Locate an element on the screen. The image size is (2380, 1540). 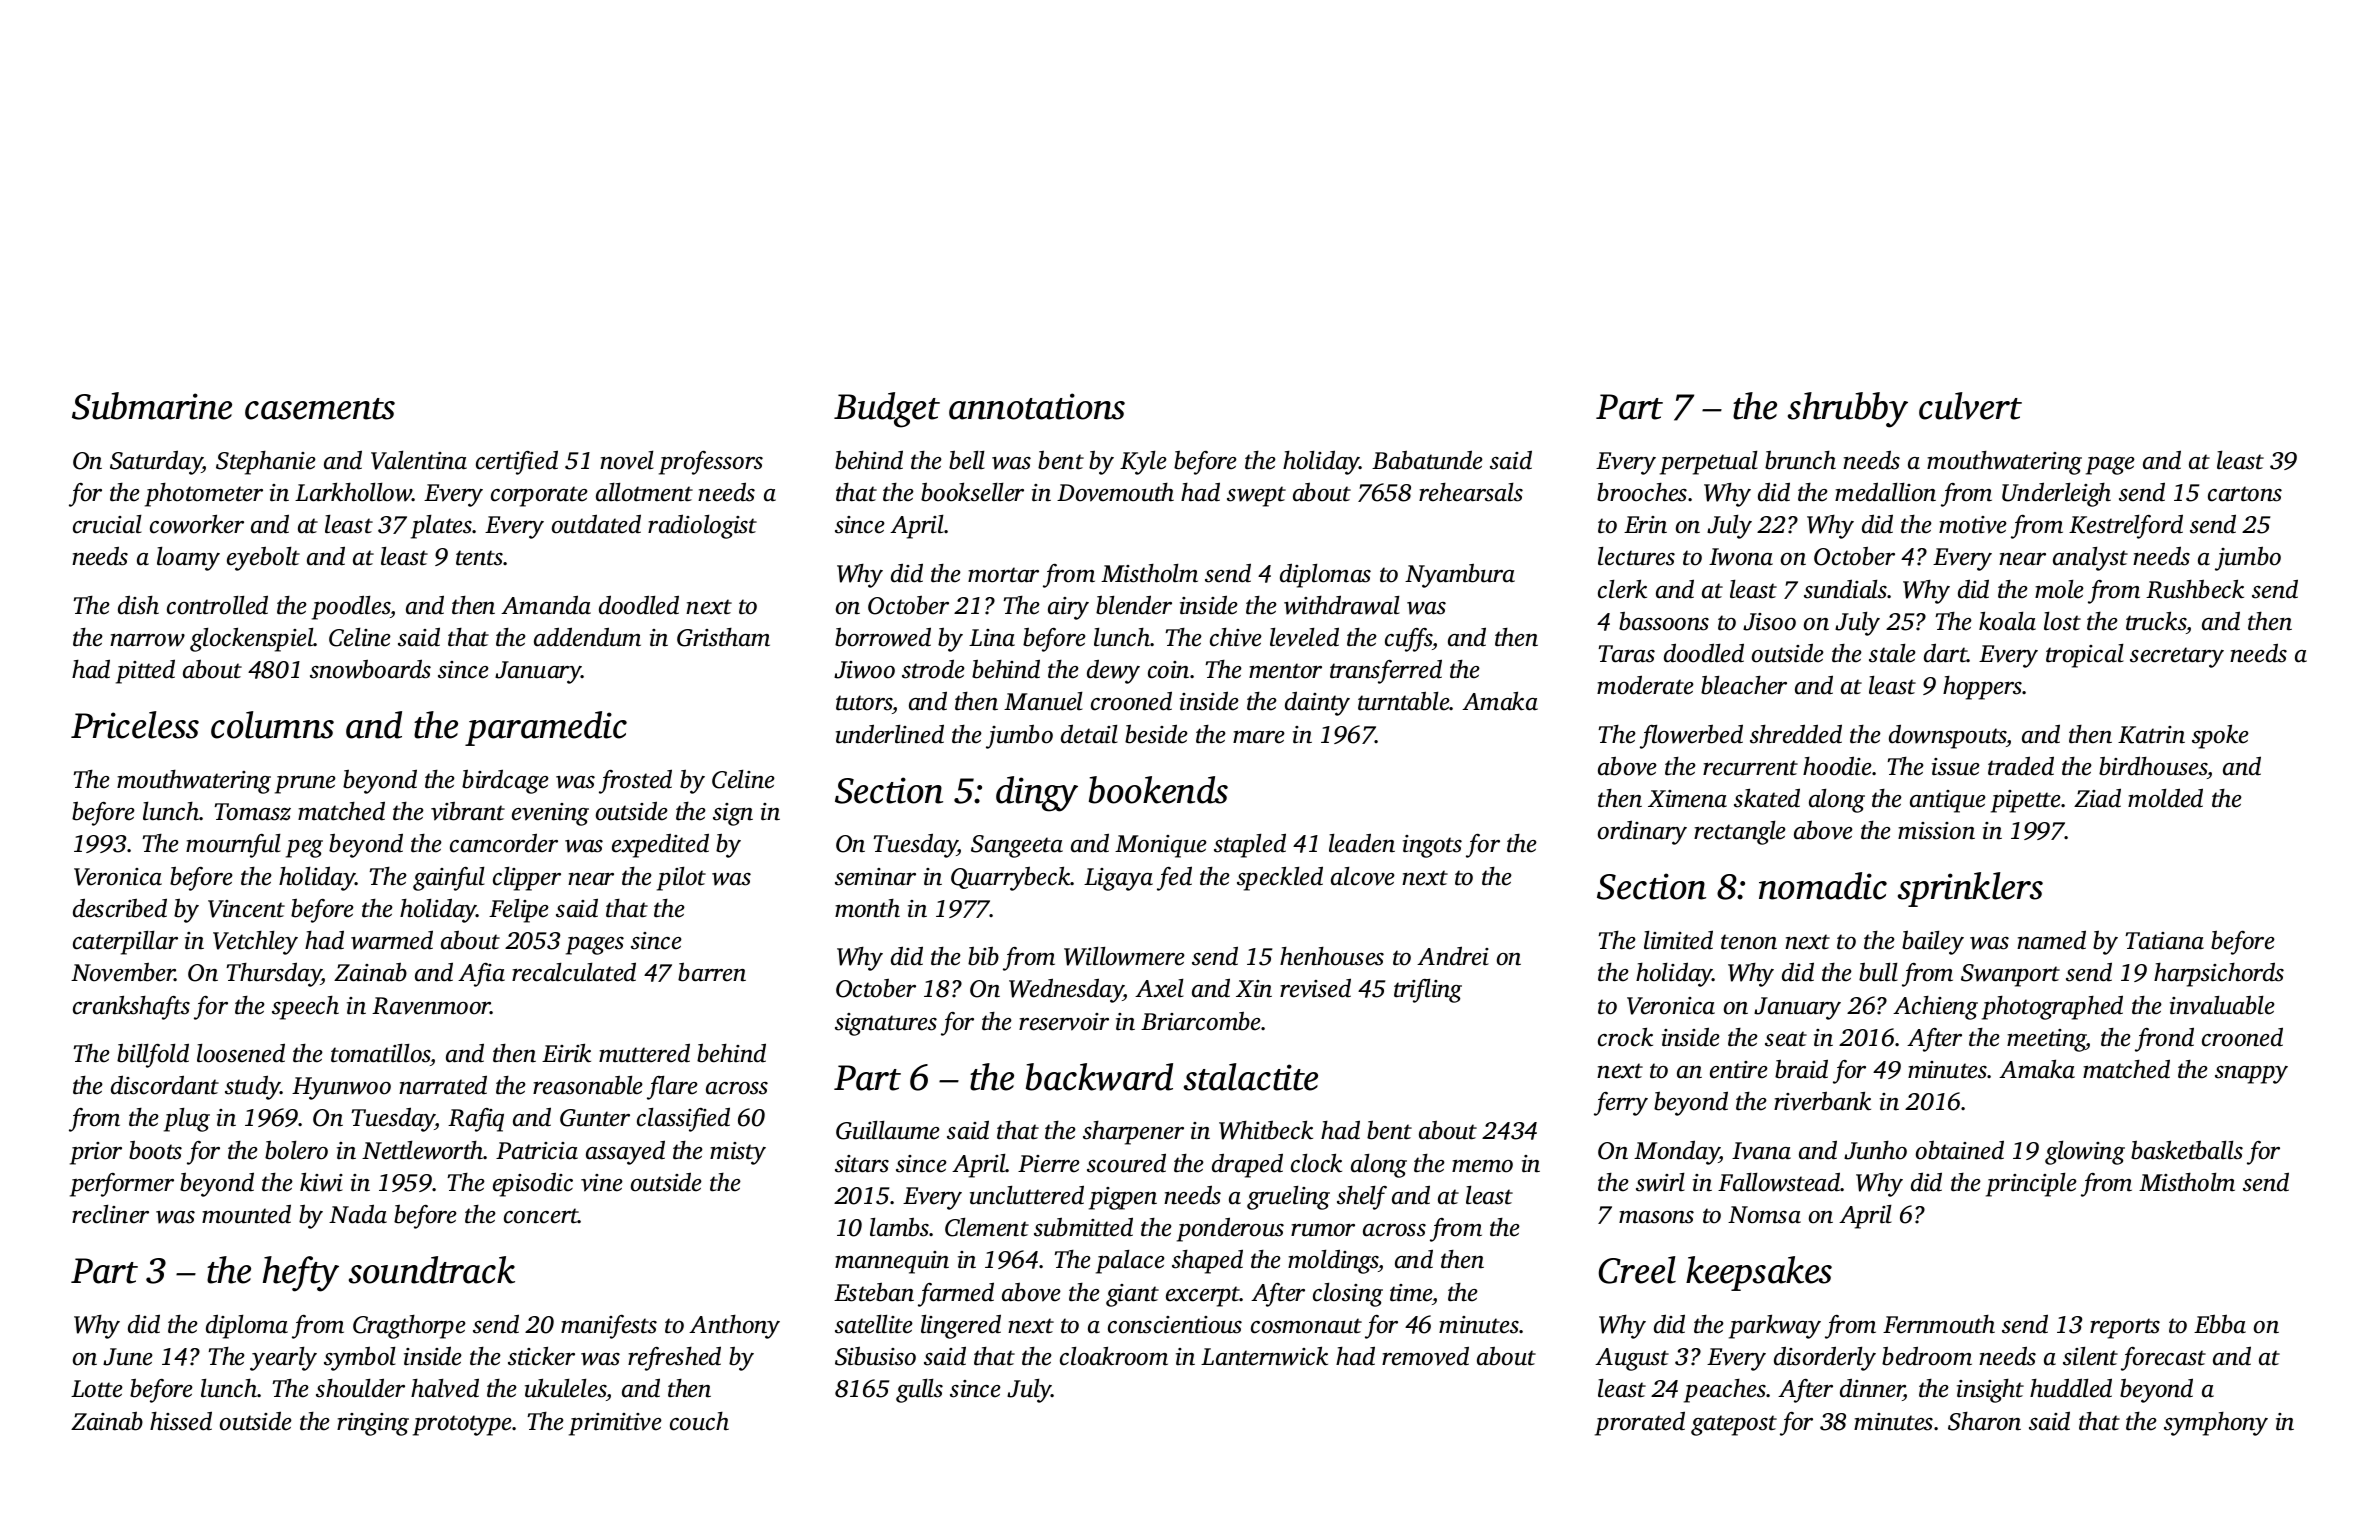
Achieng is located at coordinates (1935, 1008).
